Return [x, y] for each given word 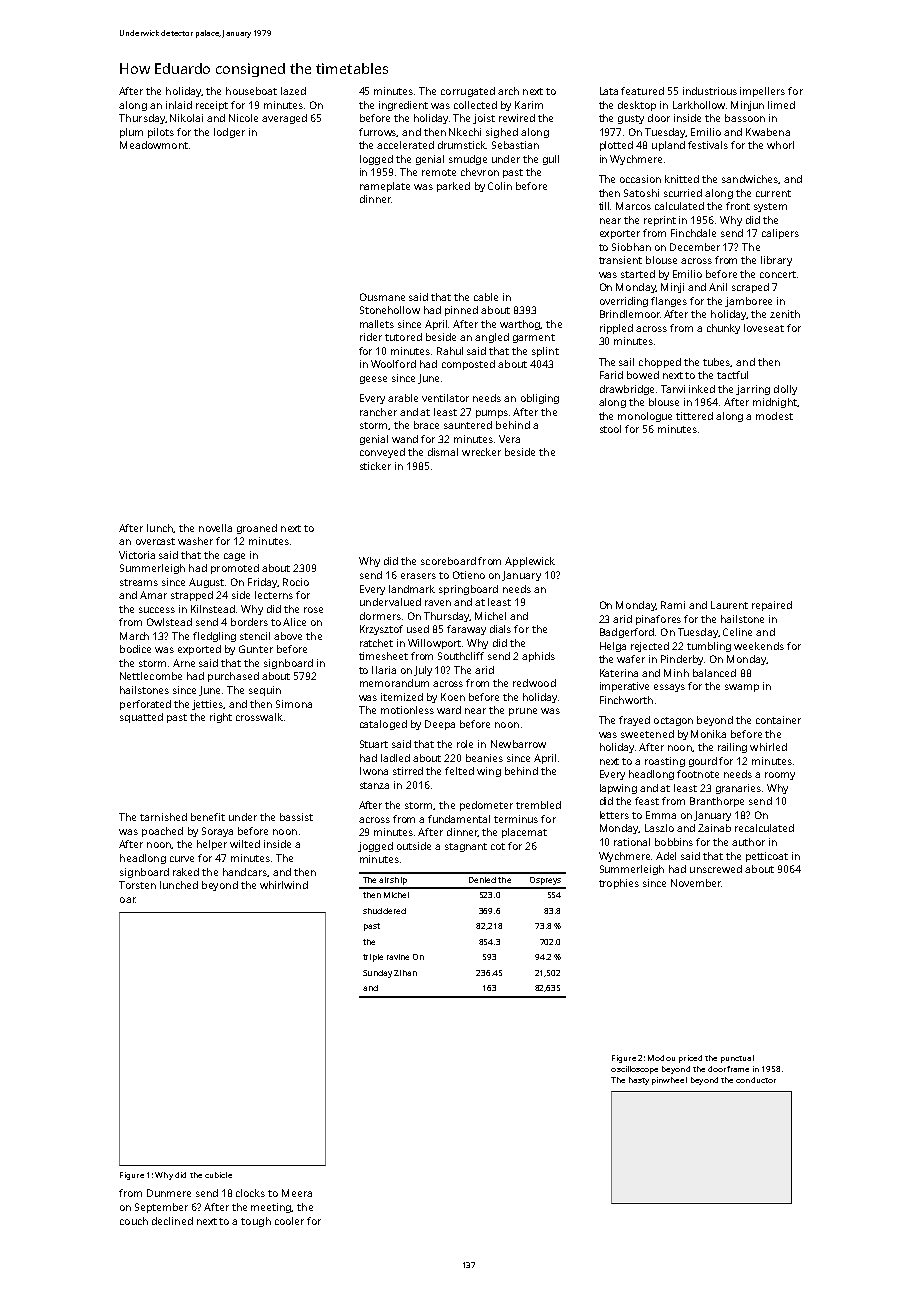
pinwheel [669, 1081]
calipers [780, 234]
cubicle [218, 1175]
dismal [443, 452]
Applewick [530, 562]
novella [215, 528]
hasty [639, 1081]
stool [610, 429]
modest [774, 416]
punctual [737, 1059]
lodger [229, 133]
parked [453, 187]
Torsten [137, 885]
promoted [235, 569]
